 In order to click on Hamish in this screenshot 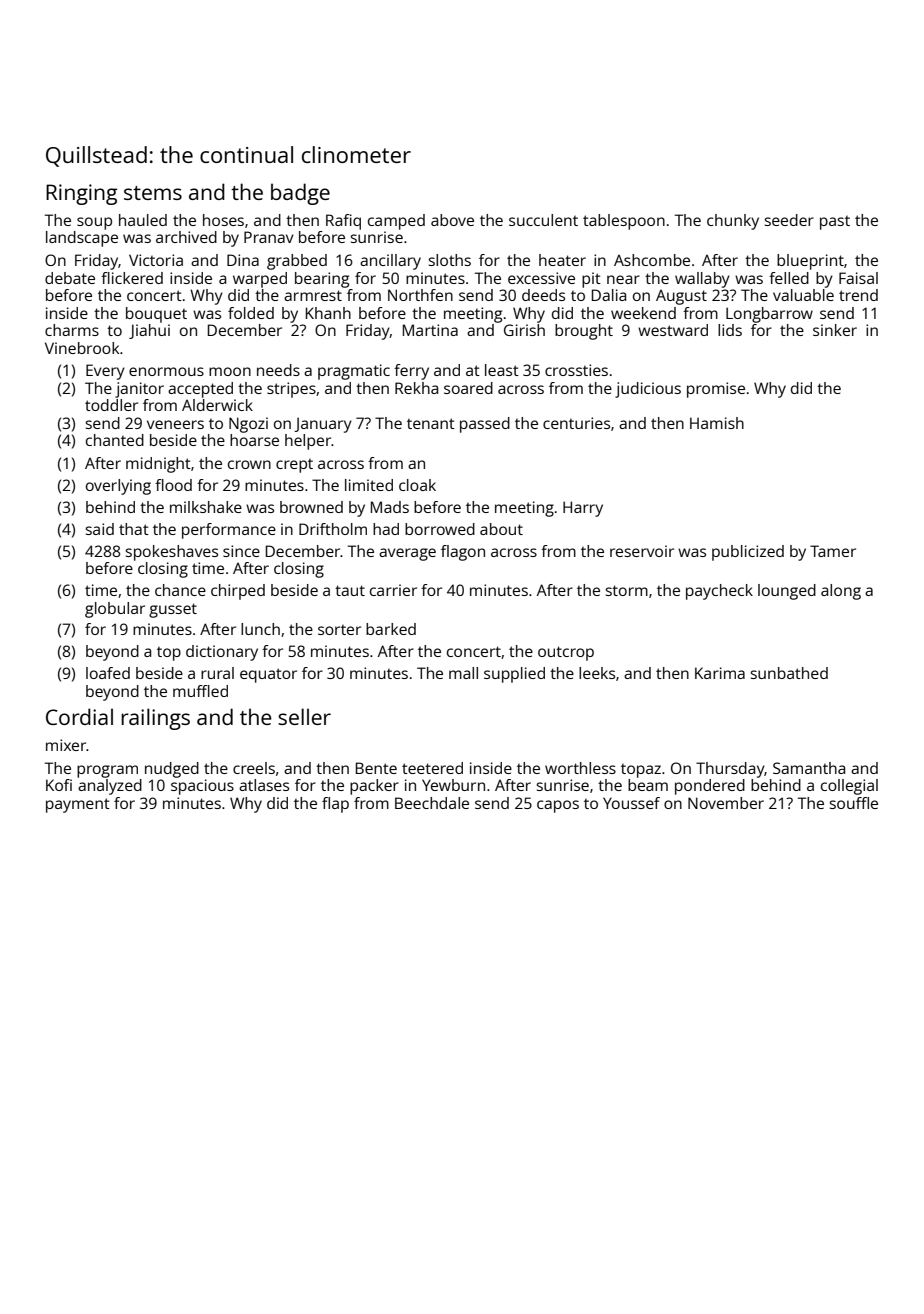, I will do `click(717, 423)`.
